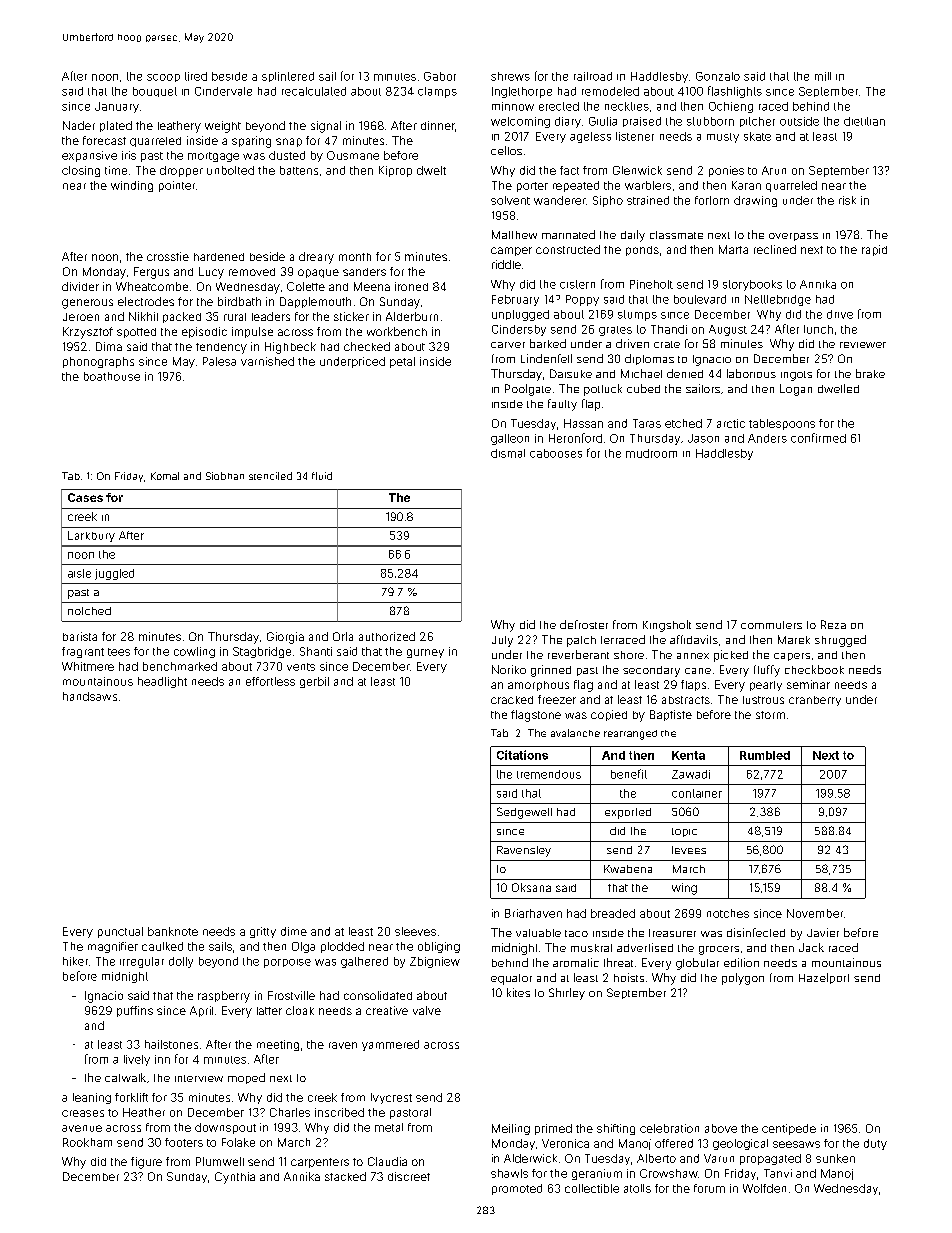 This screenshot has width=952, height=1233. Describe the element at coordinates (343, 636) in the screenshot. I see `Orla` at that location.
